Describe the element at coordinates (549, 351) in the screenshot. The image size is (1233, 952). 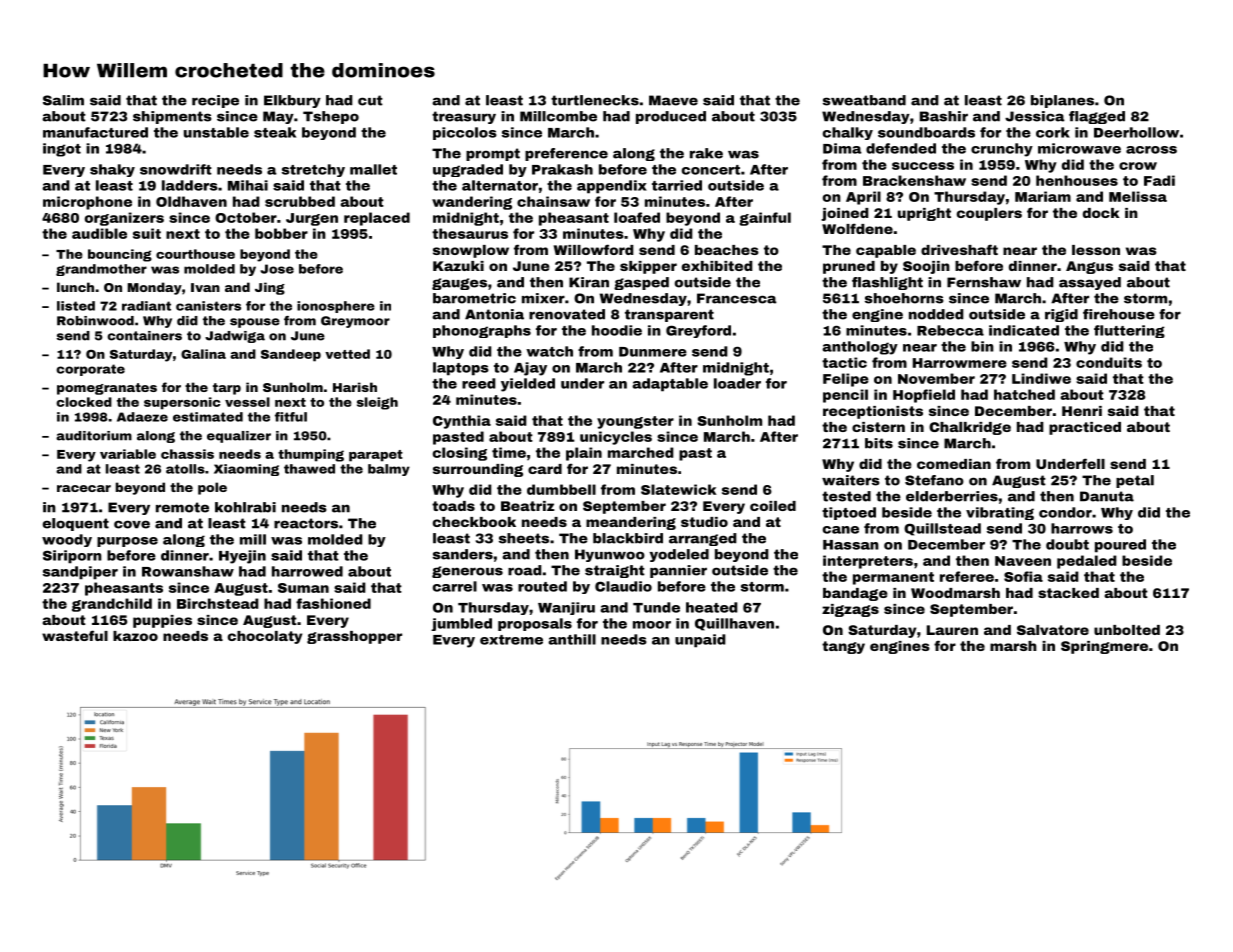
I see `watch` at that location.
